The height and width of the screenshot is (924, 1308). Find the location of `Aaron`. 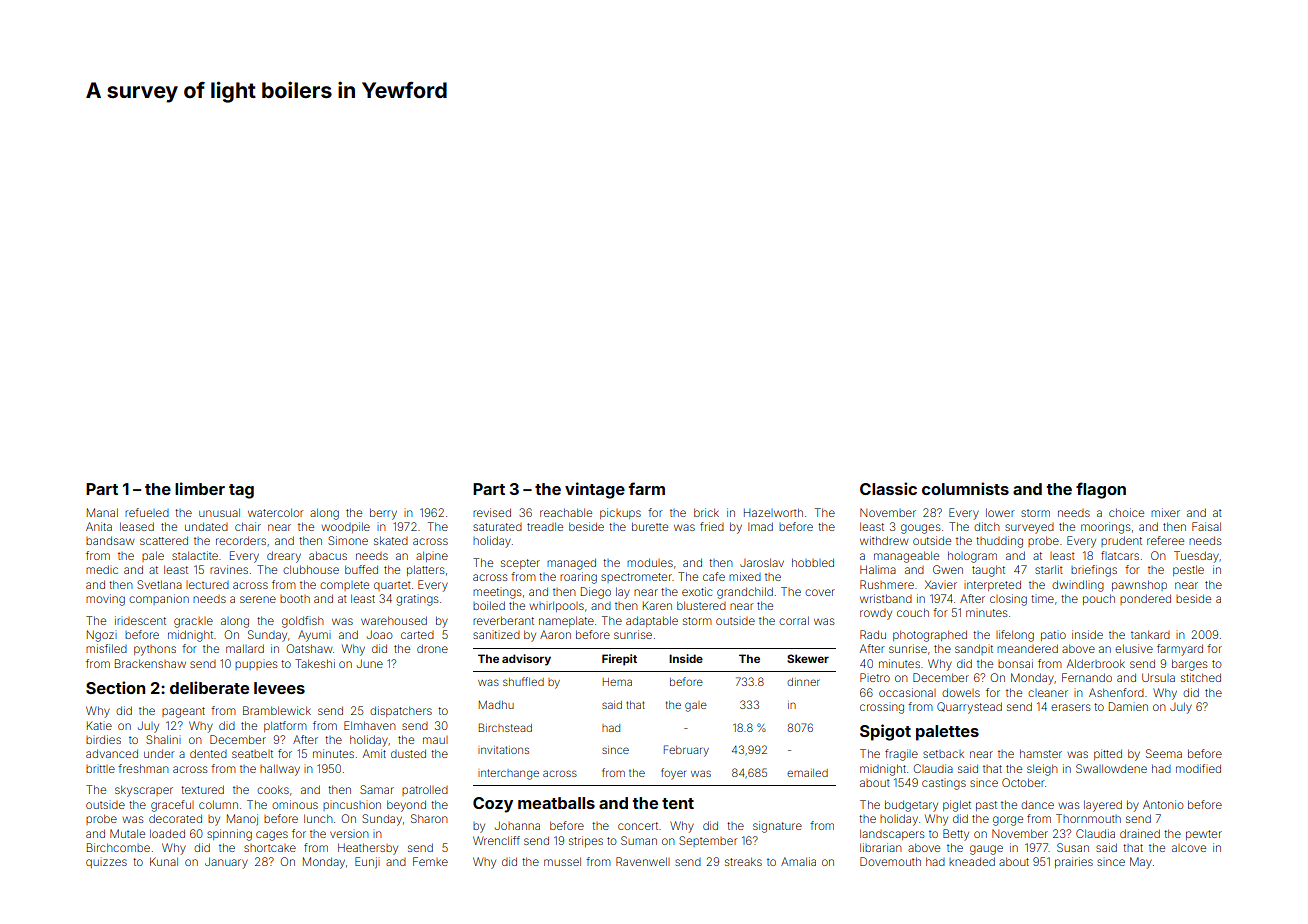

Aaron is located at coordinates (555, 634).
